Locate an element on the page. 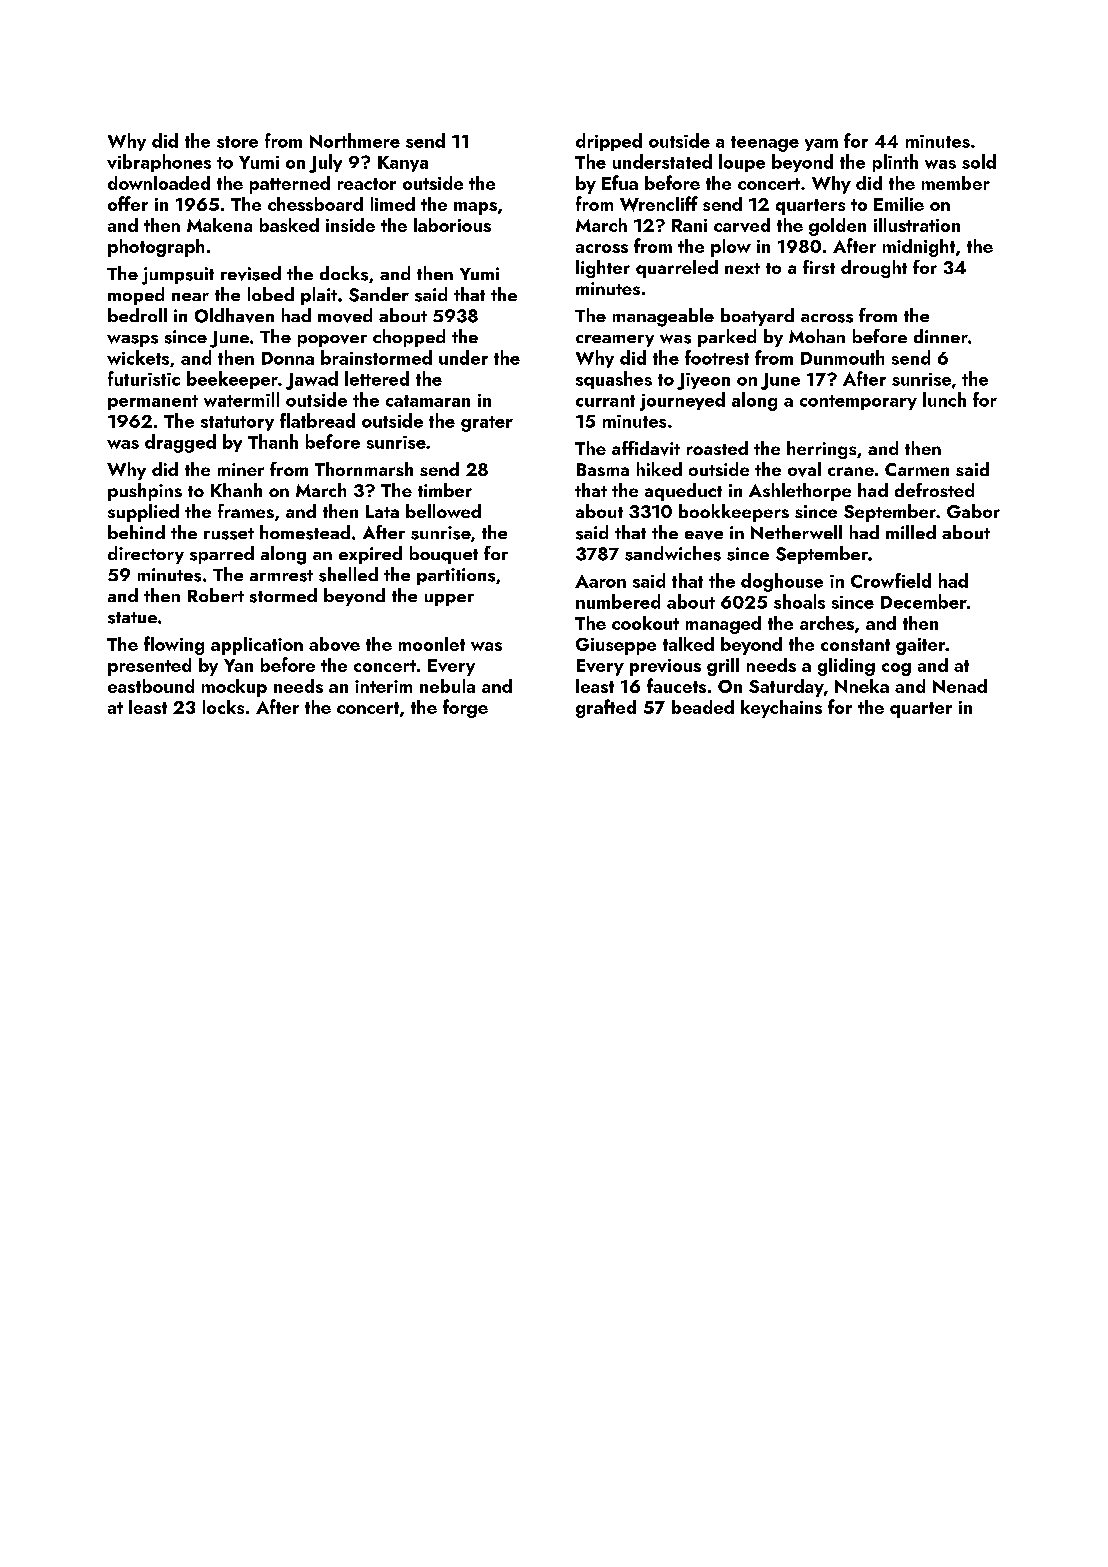 The height and width of the image is (1567, 1108). dinner is located at coordinates (941, 336).
